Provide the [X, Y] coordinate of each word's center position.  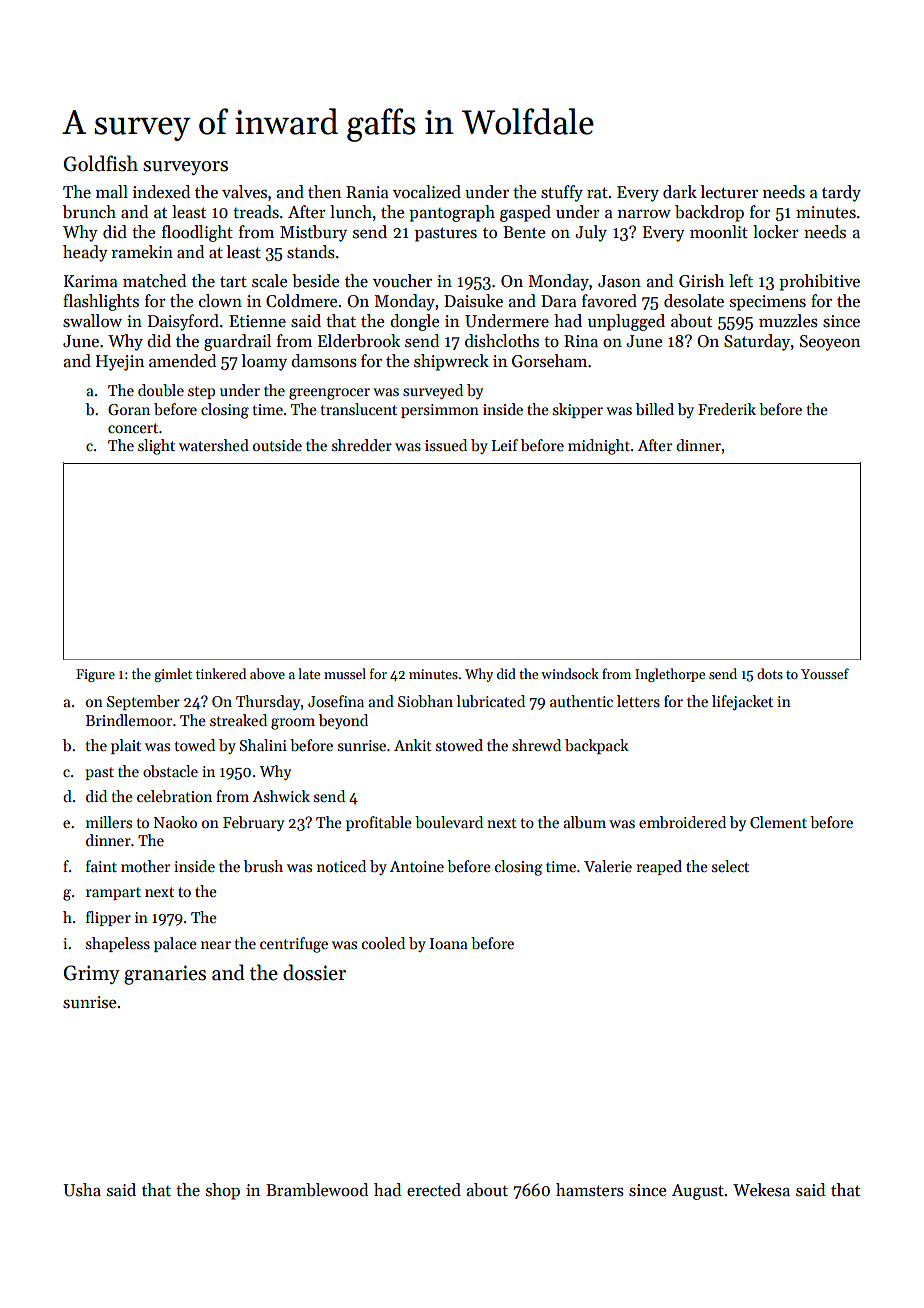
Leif [505, 445]
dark [680, 192]
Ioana [448, 943]
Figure [95, 675]
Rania [367, 192]
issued [446, 445]
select [730, 866]
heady [85, 253]
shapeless [118, 944]
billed [655, 409]
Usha [82, 1190]
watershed [214, 445]
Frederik [727, 409]
